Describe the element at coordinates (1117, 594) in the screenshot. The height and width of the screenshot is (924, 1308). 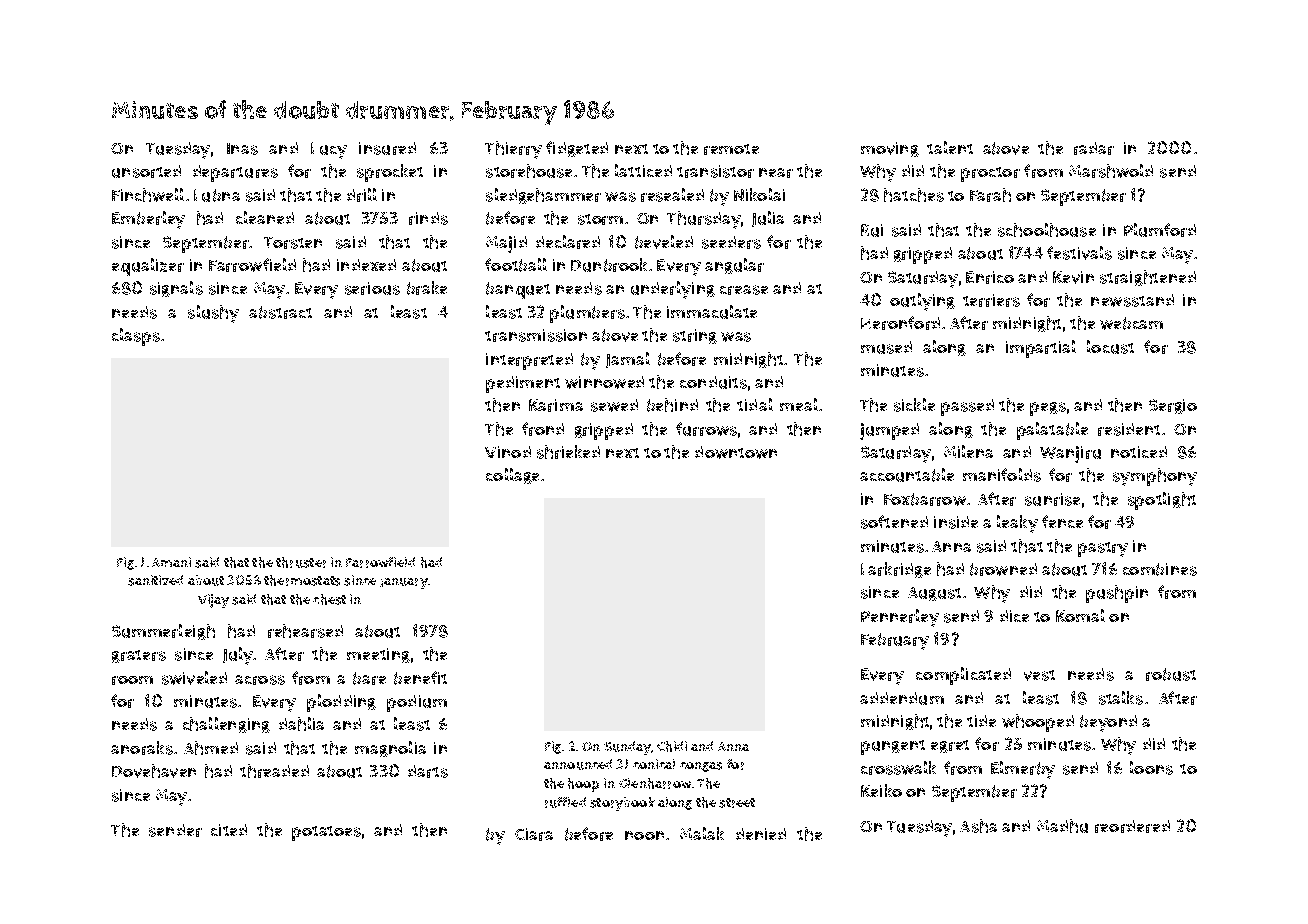
I see `pushpin` at that location.
